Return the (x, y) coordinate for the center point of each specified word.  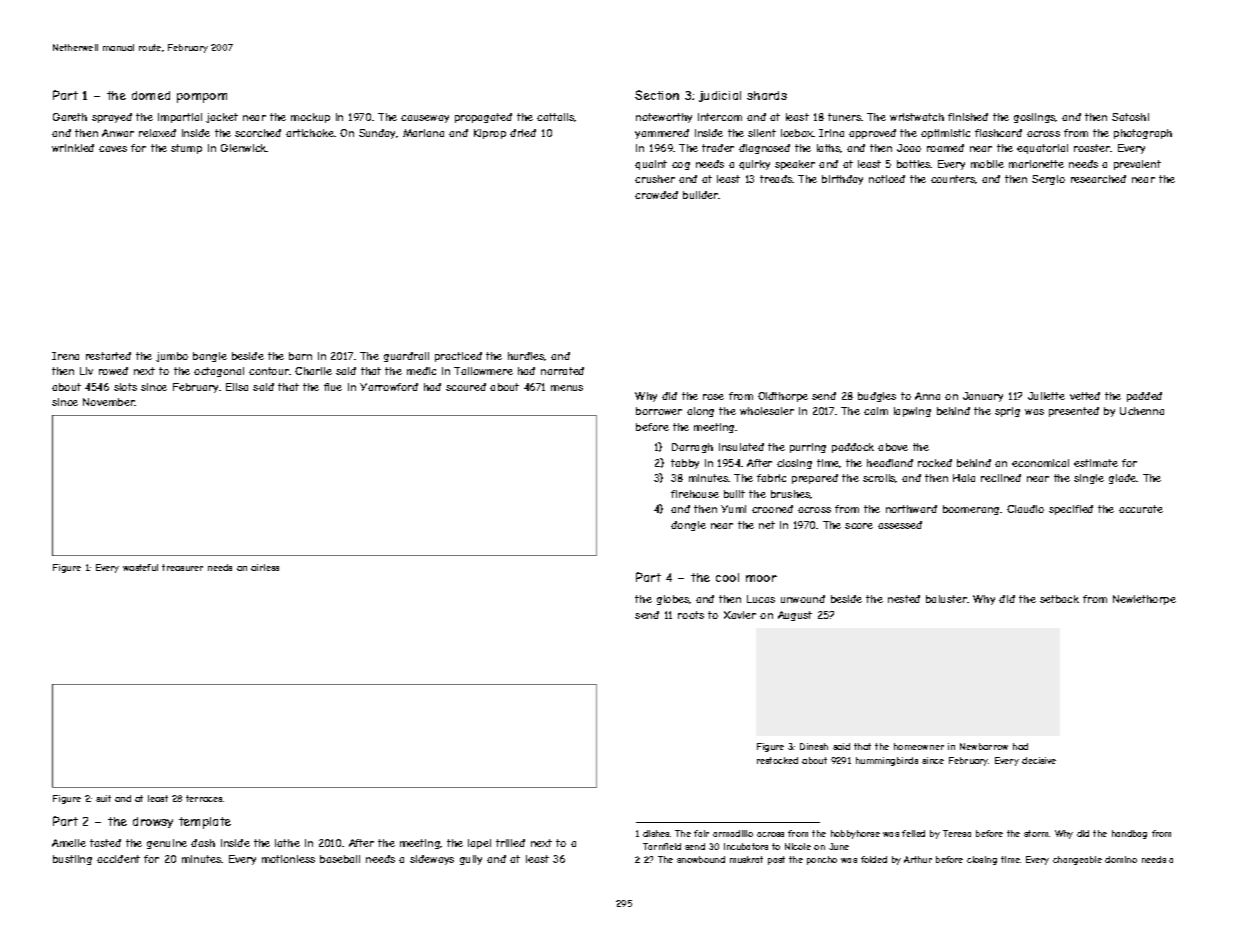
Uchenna (1142, 411)
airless (265, 567)
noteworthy (664, 118)
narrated (562, 371)
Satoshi (1130, 117)
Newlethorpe (1144, 600)
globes (673, 600)
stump (186, 149)
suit (103, 798)
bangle (210, 357)
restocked (777, 760)
